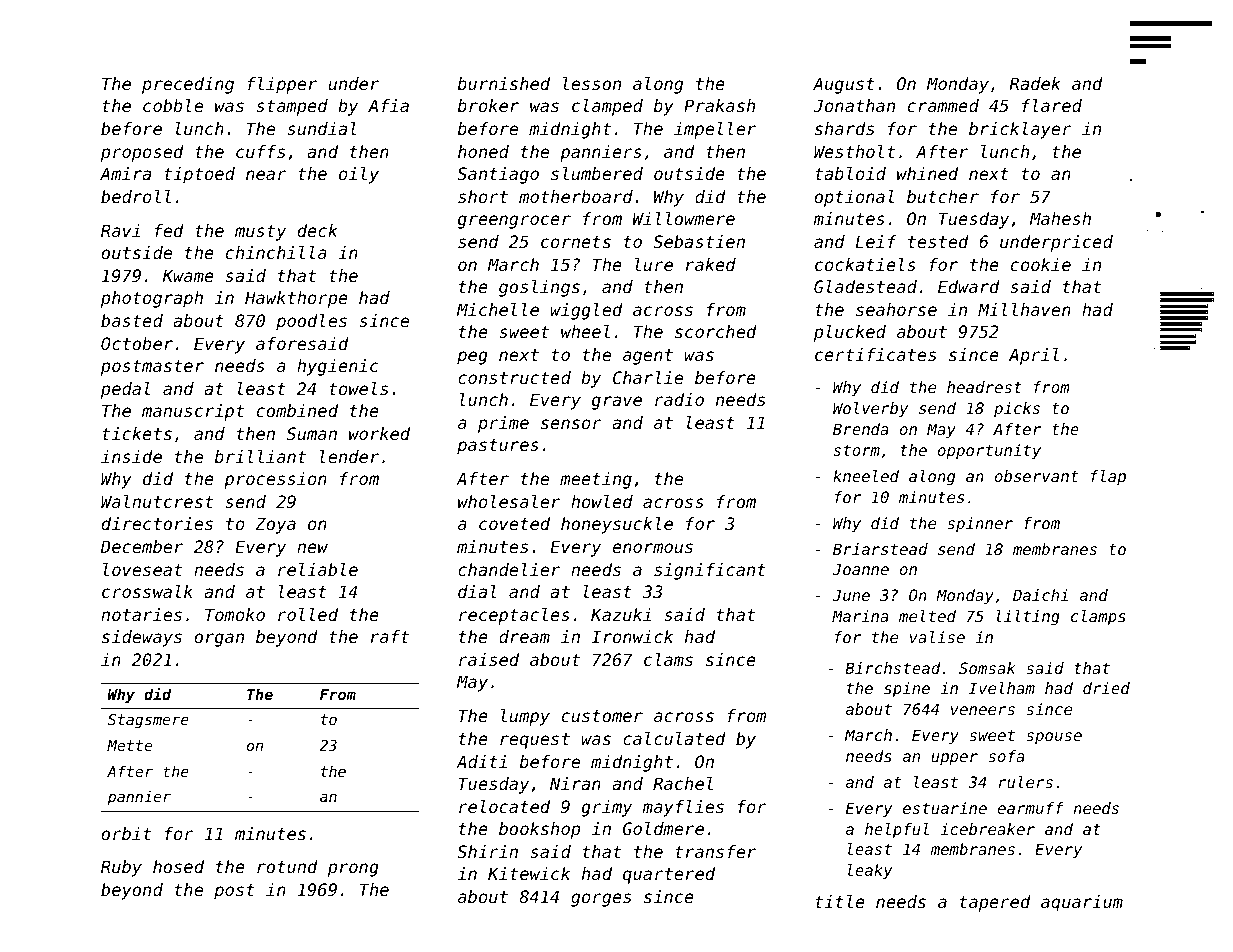  Describe the element at coordinates (312, 548) in the document. I see `new` at that location.
